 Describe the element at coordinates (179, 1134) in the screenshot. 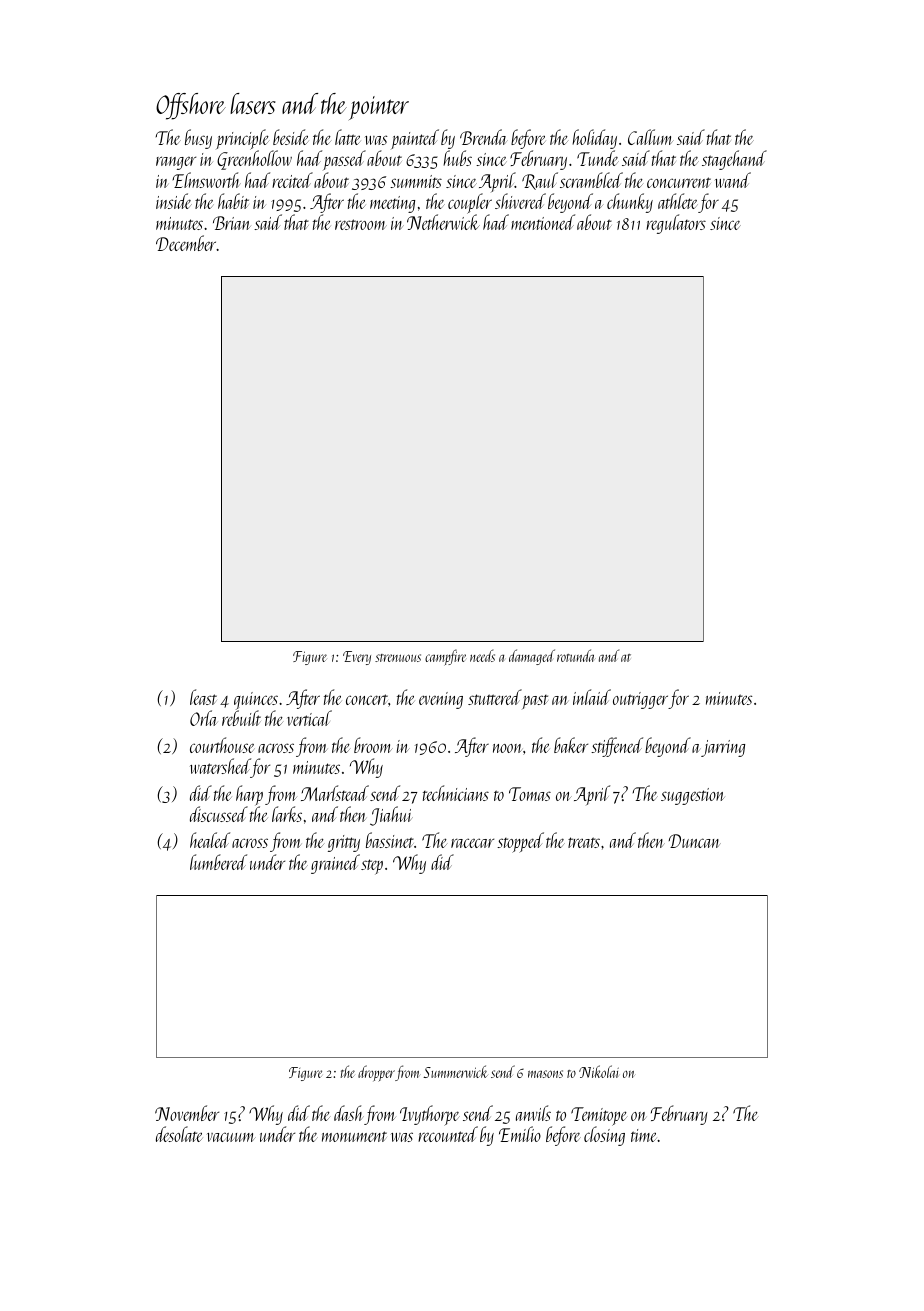

I see `desolate` at that location.
